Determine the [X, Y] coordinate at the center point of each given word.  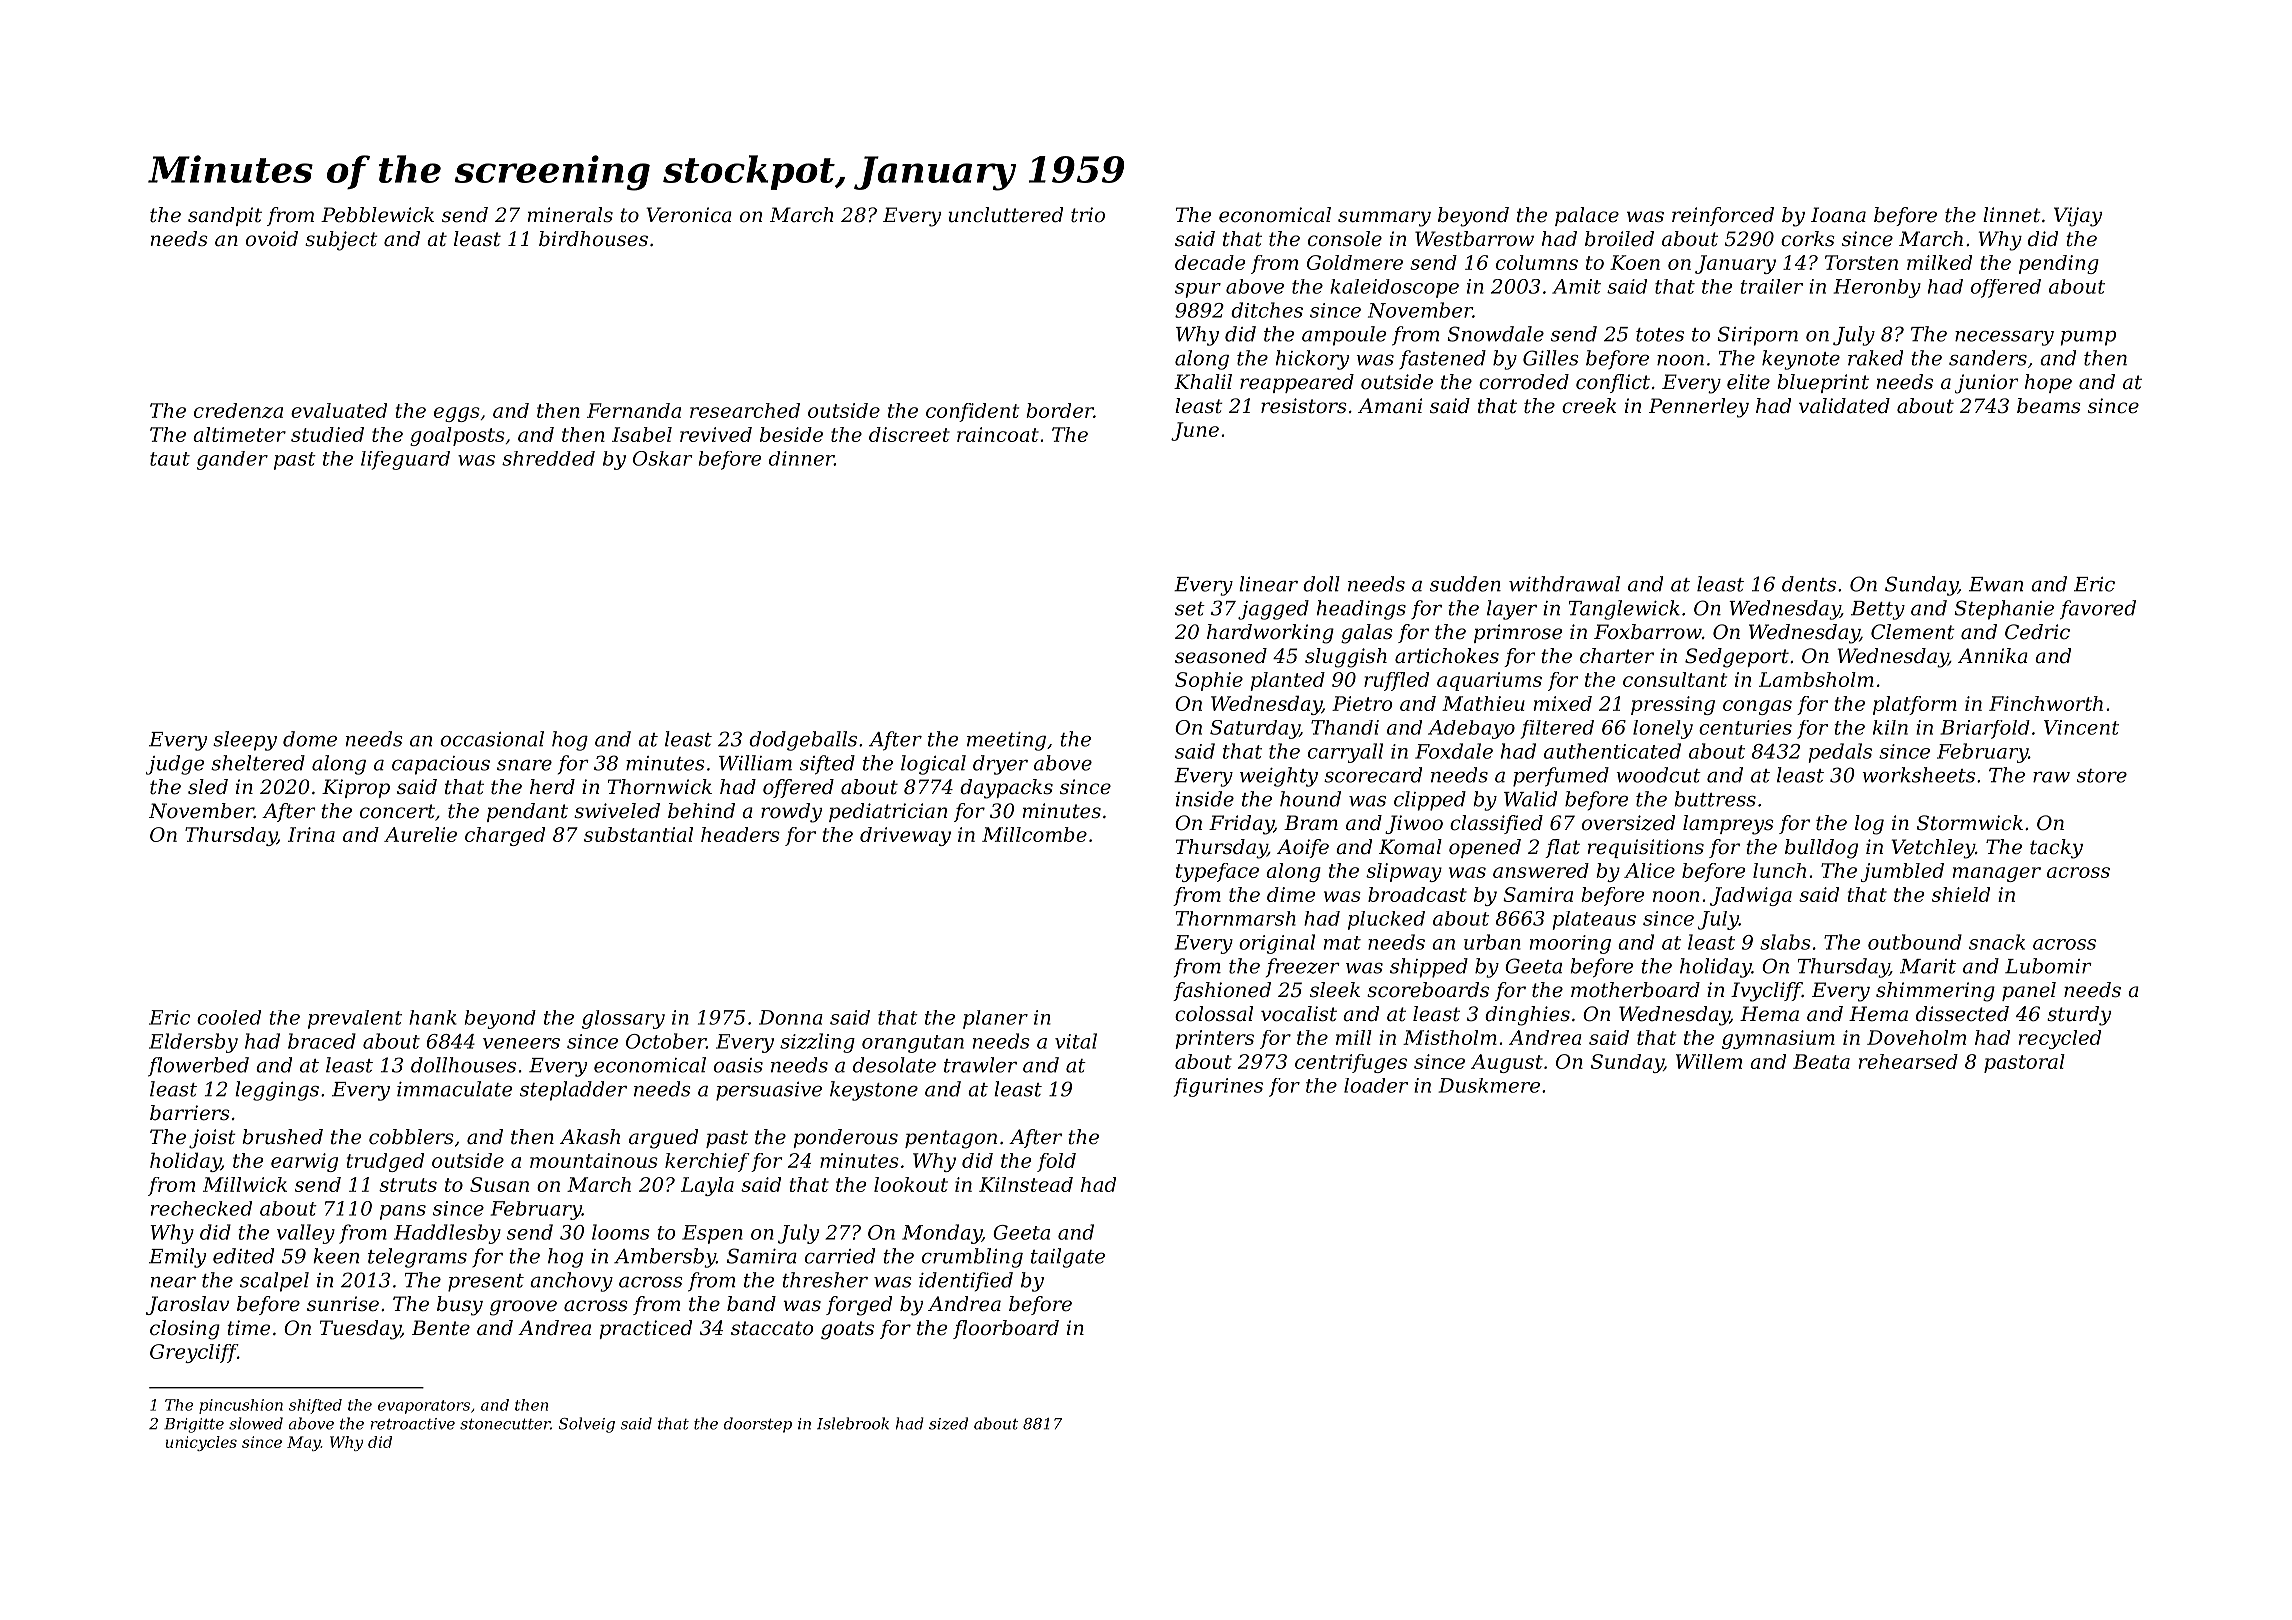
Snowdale [1496, 334]
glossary [623, 1019]
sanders [1988, 358]
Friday [1241, 825]
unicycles [201, 1443]
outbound [1915, 942]
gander [232, 460]
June [1195, 431]
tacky [2056, 849]
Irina [311, 834]
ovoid [272, 239]
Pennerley [1699, 408]
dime [1291, 894]
